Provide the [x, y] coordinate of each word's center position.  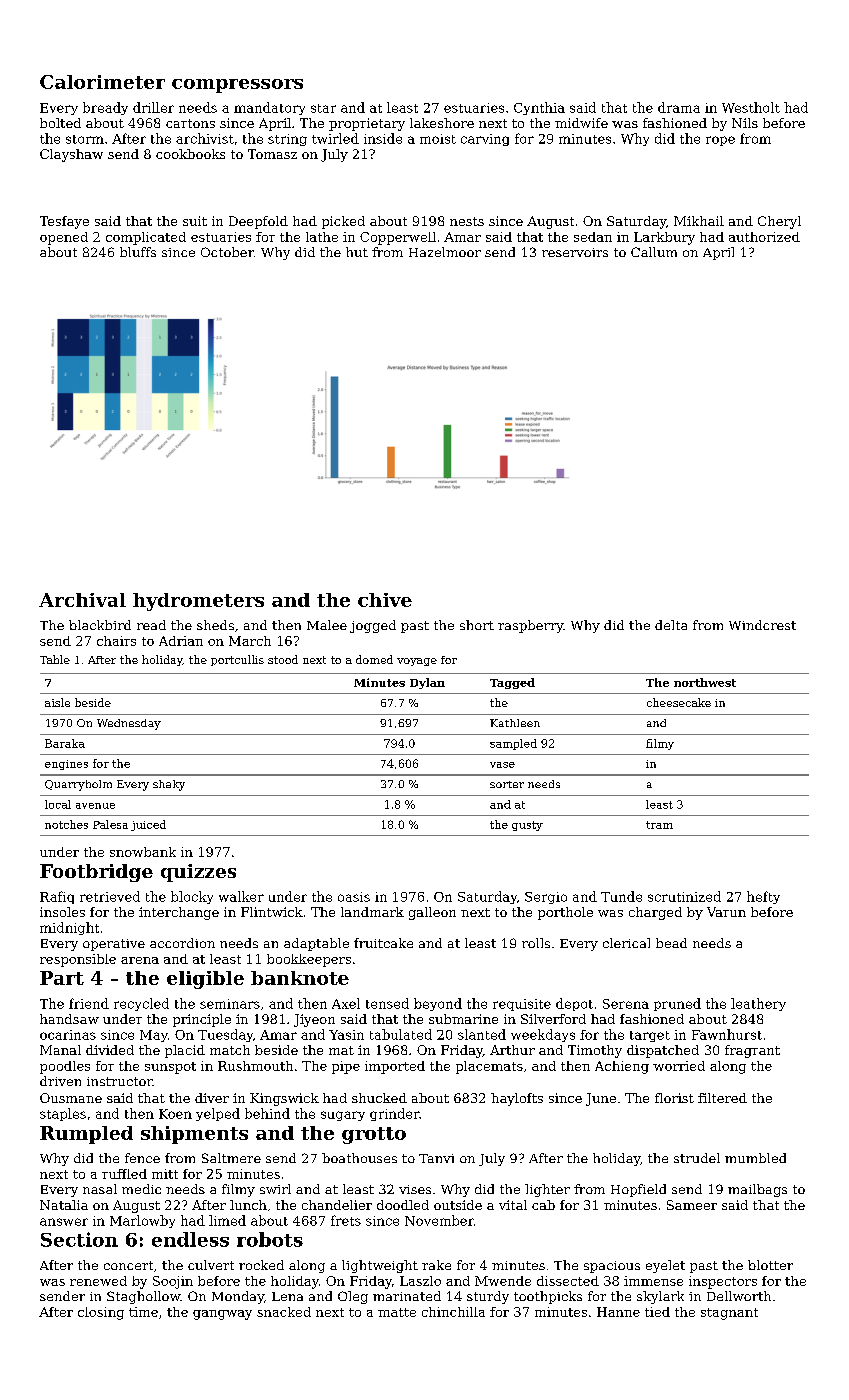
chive [385, 600]
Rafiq [57, 897]
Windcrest [762, 625]
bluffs [138, 252]
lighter [547, 1190]
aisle [57, 702]
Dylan [427, 683]
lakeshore [442, 123]
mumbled [755, 1158]
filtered [722, 1098]
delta [671, 625]
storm [85, 139]
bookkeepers [309, 960]
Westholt [751, 107]
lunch [248, 1205]
